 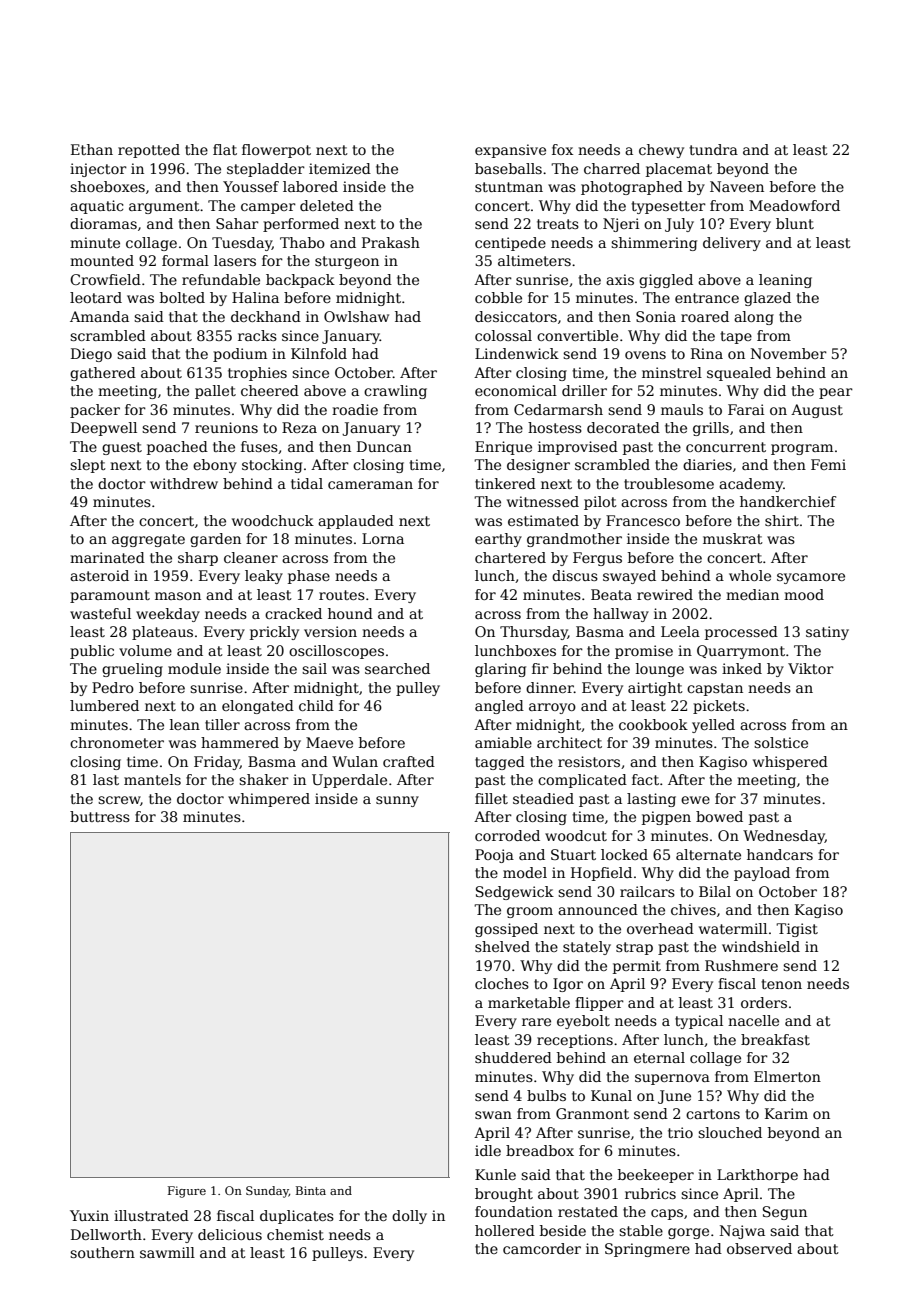 I want to click on glazed, so click(x=767, y=299).
